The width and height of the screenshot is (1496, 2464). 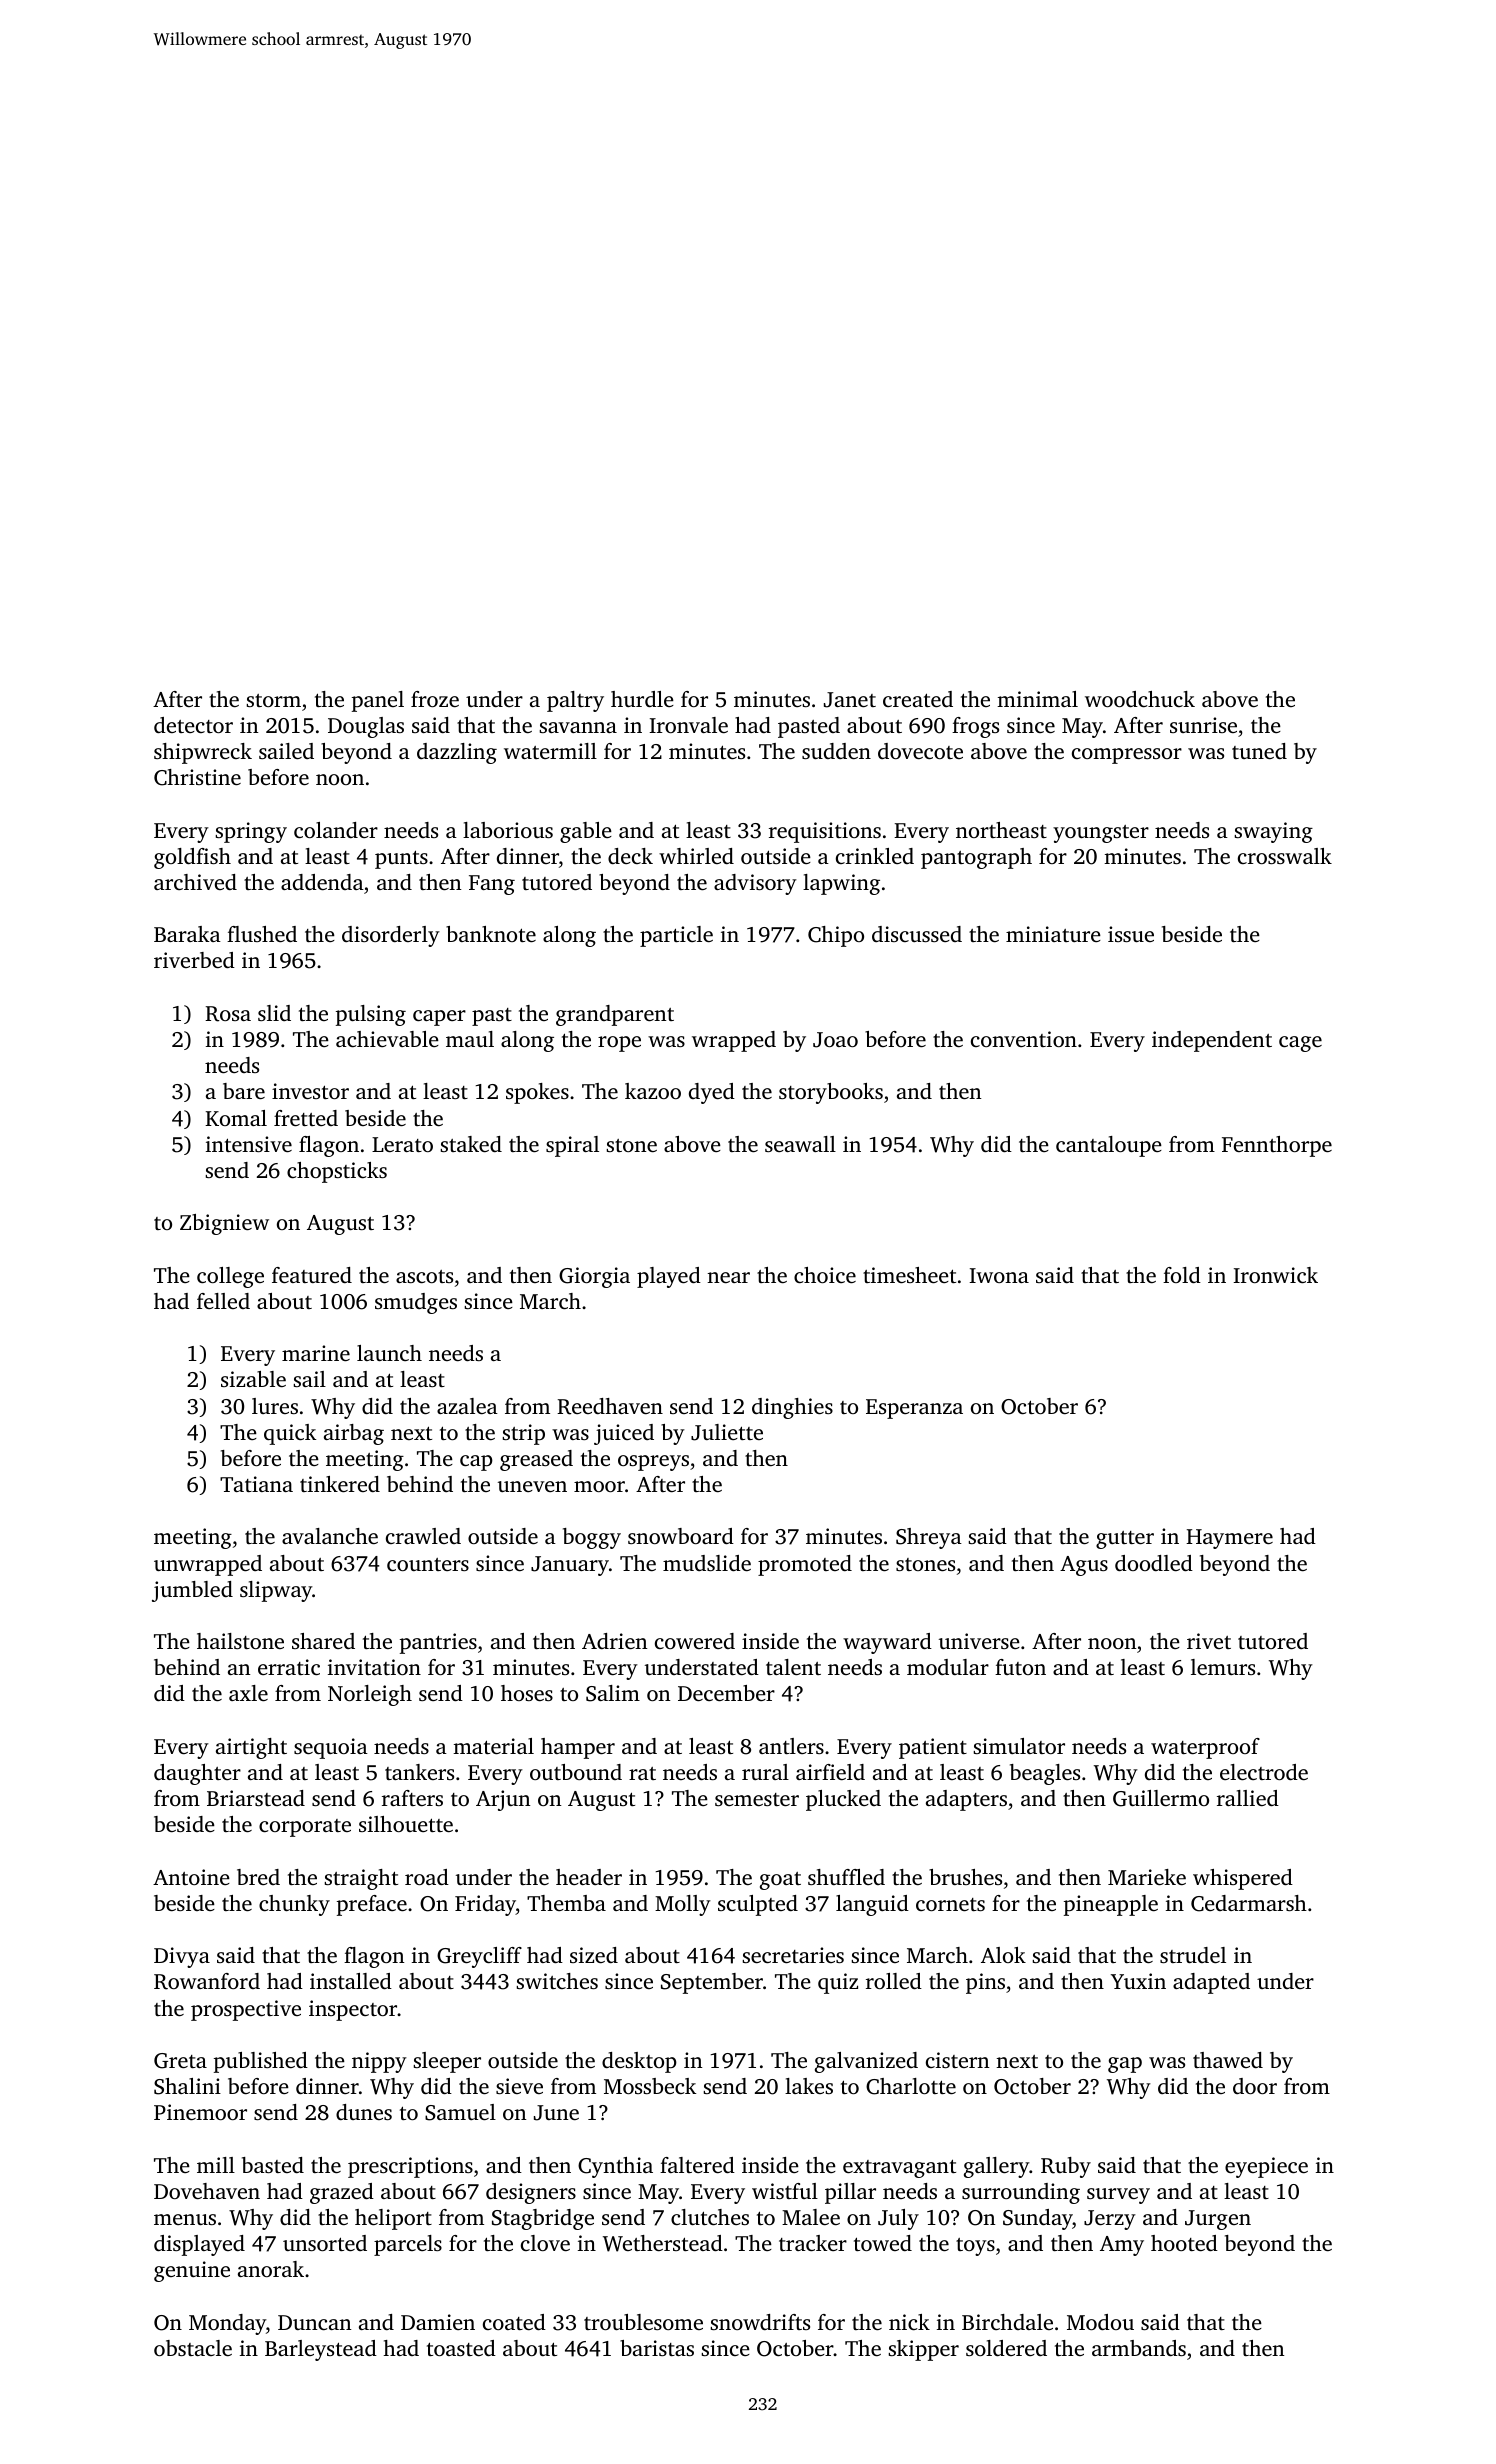 I want to click on featured, so click(x=312, y=1275).
